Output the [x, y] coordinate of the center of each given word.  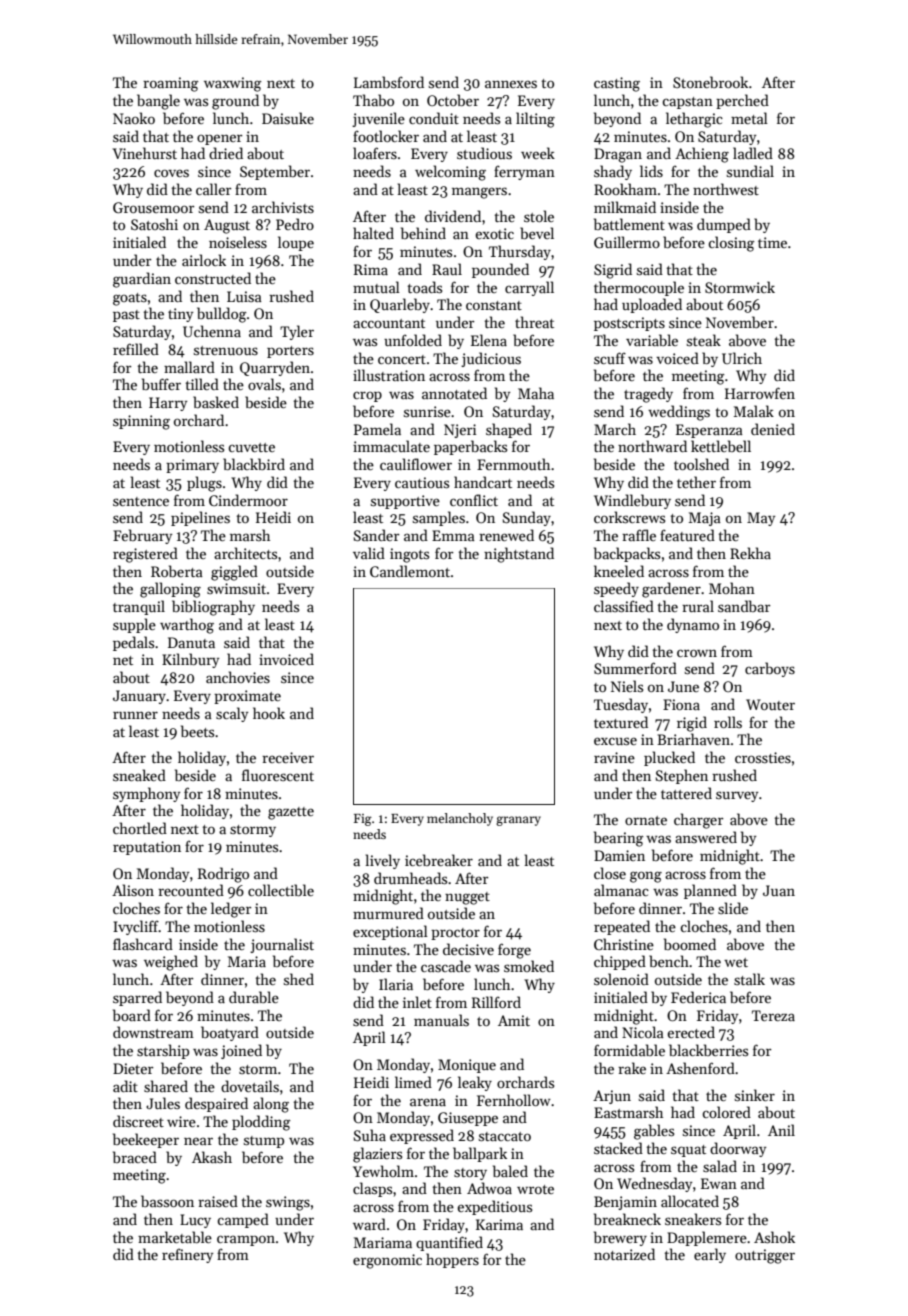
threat [534, 322]
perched [742, 101]
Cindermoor [248, 500]
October [453, 100]
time [772, 242]
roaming [171, 84]
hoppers [452, 1260]
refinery [187, 1255]
